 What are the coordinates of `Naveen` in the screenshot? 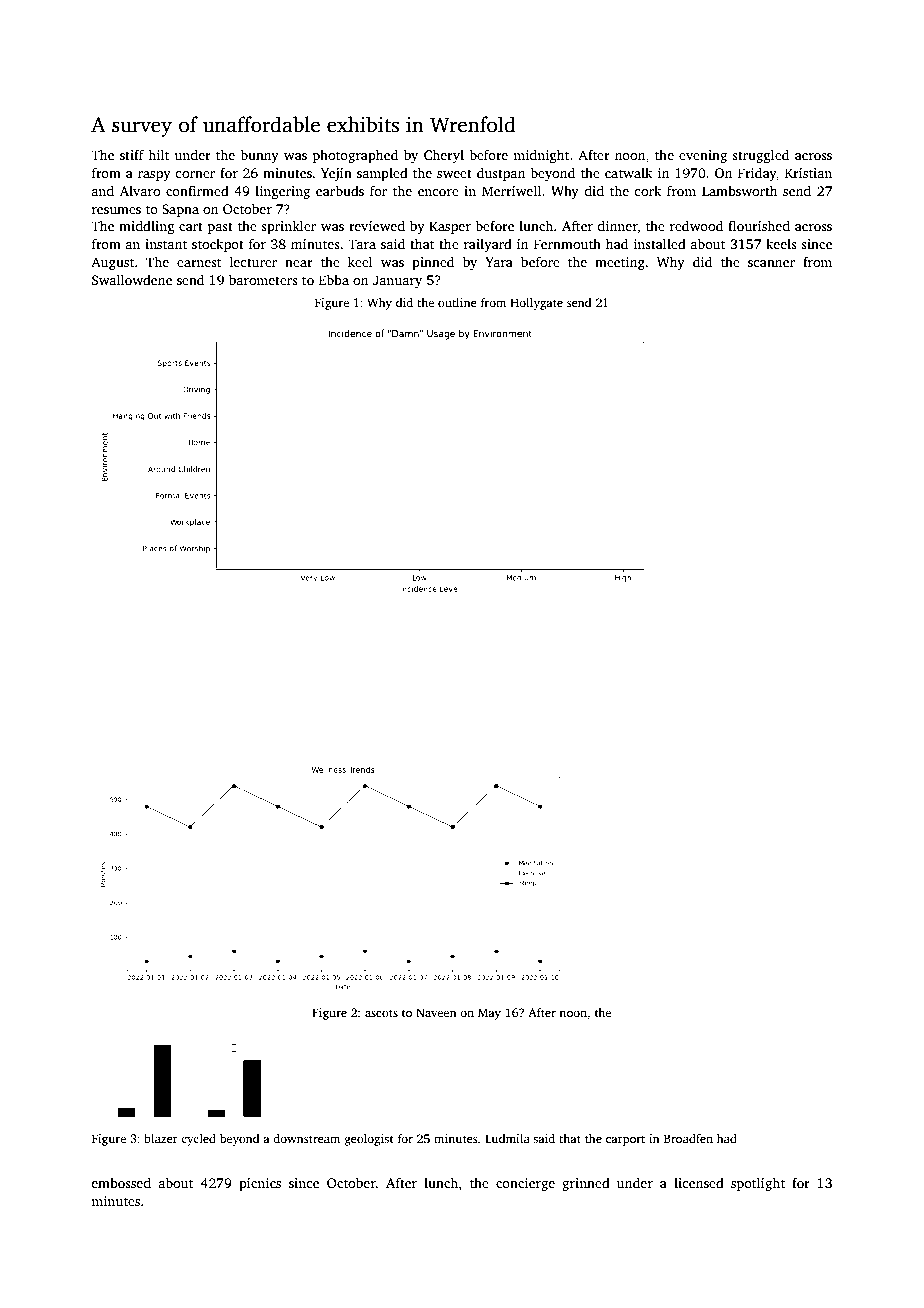 It's located at (436, 1012).
